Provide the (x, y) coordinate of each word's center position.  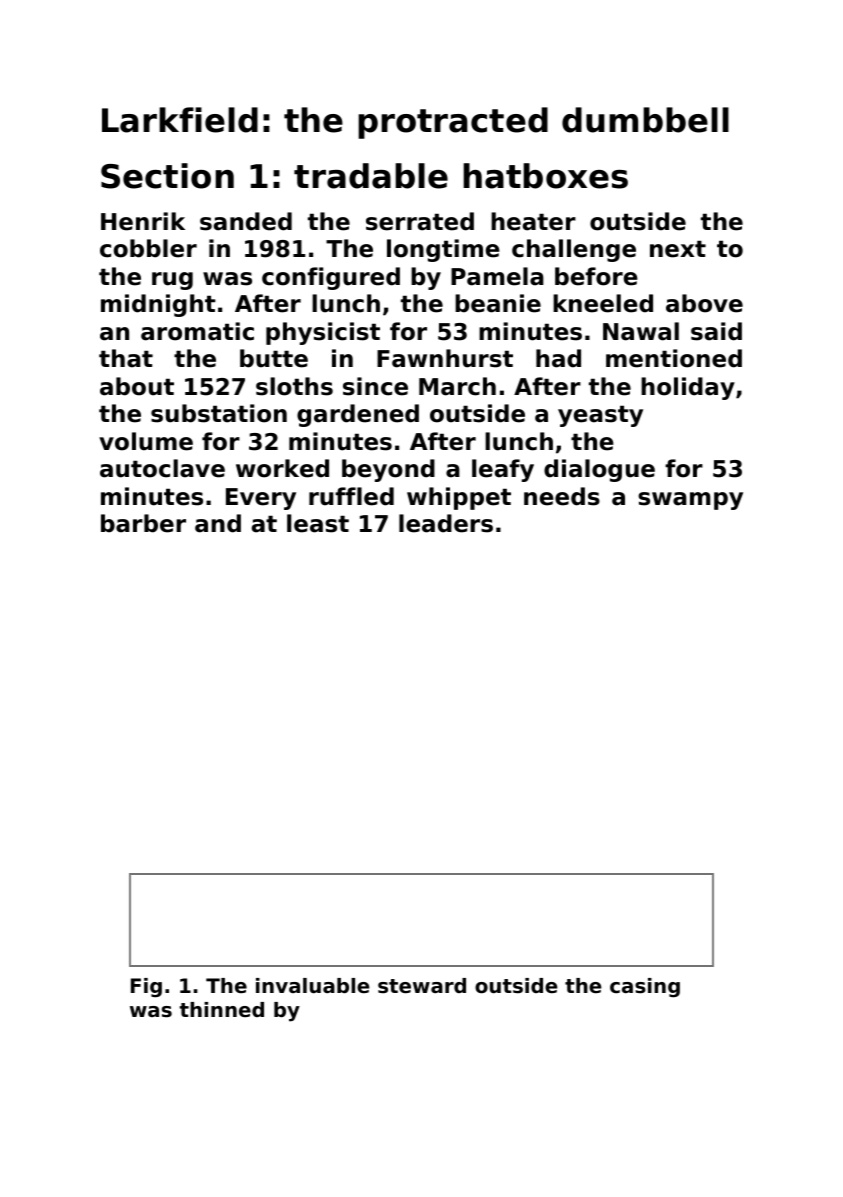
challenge (574, 250)
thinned (222, 1009)
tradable (371, 176)
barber (143, 523)
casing (645, 988)
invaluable (313, 986)
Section (167, 176)
